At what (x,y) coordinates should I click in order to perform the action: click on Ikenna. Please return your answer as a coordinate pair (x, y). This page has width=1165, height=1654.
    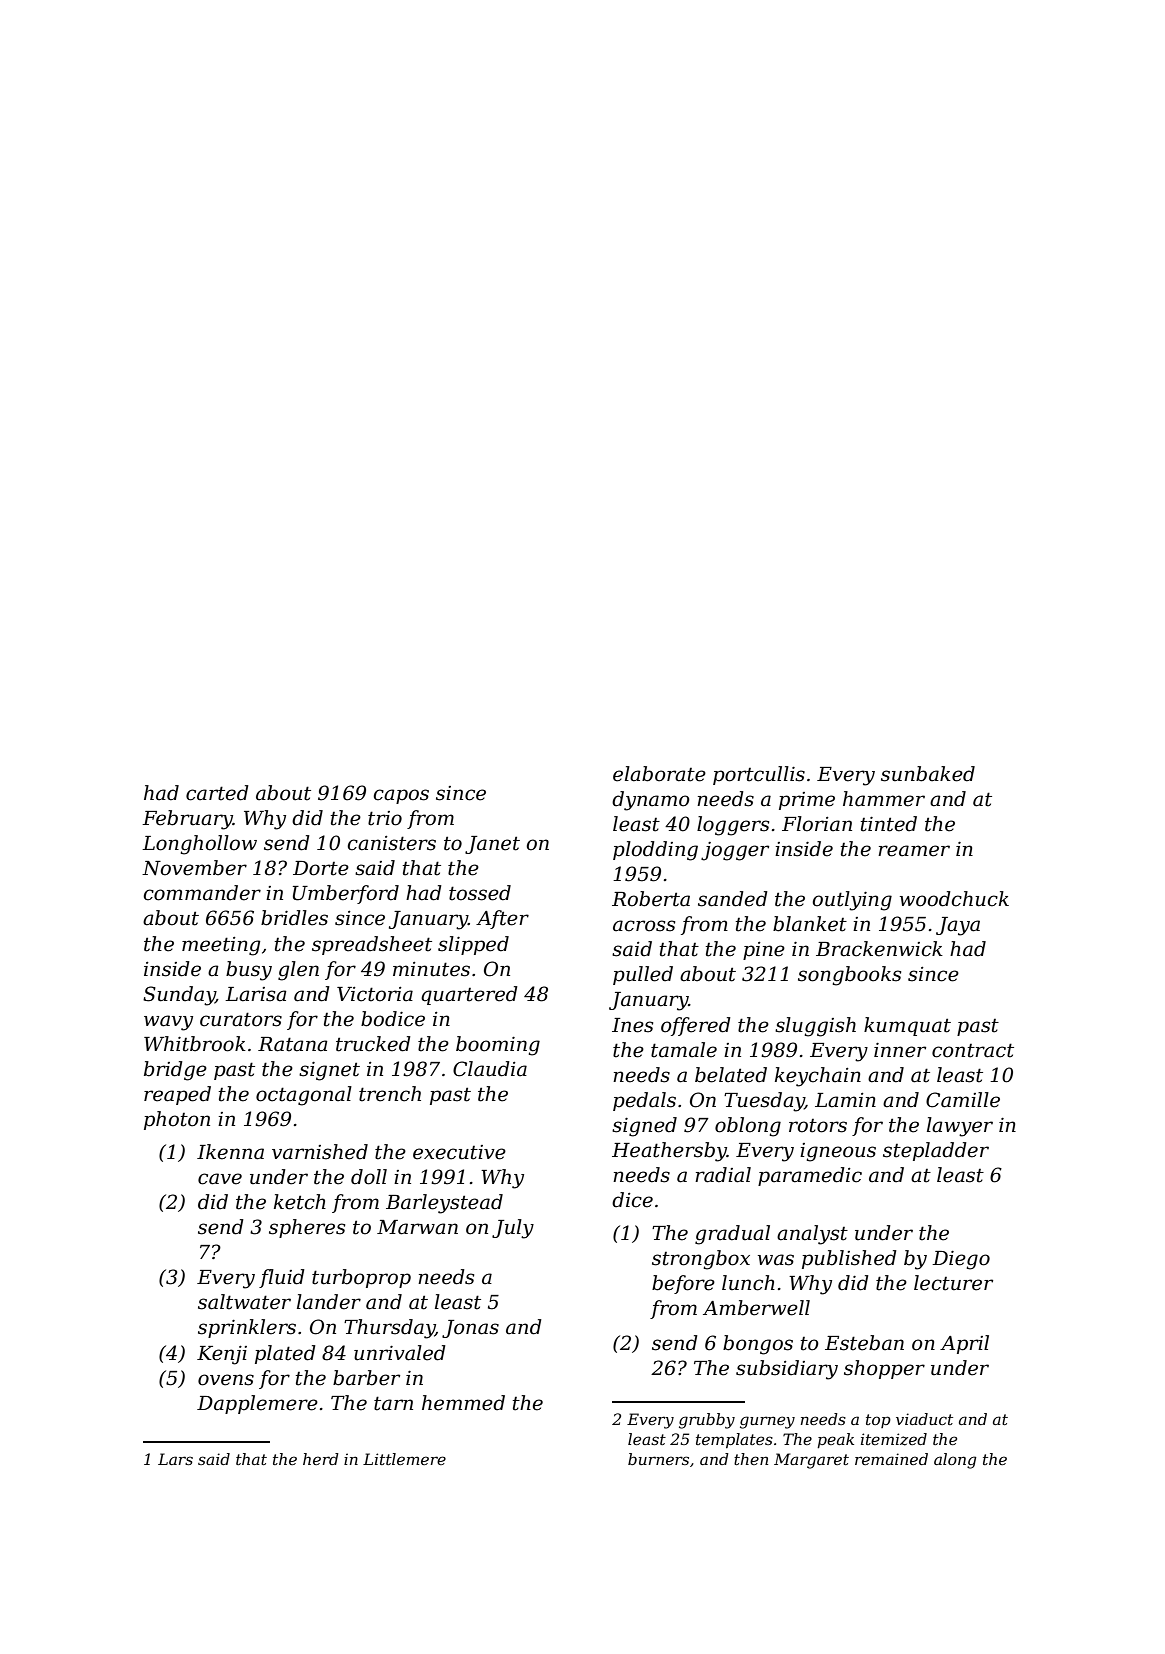
    Looking at the image, I should click on (230, 1152).
